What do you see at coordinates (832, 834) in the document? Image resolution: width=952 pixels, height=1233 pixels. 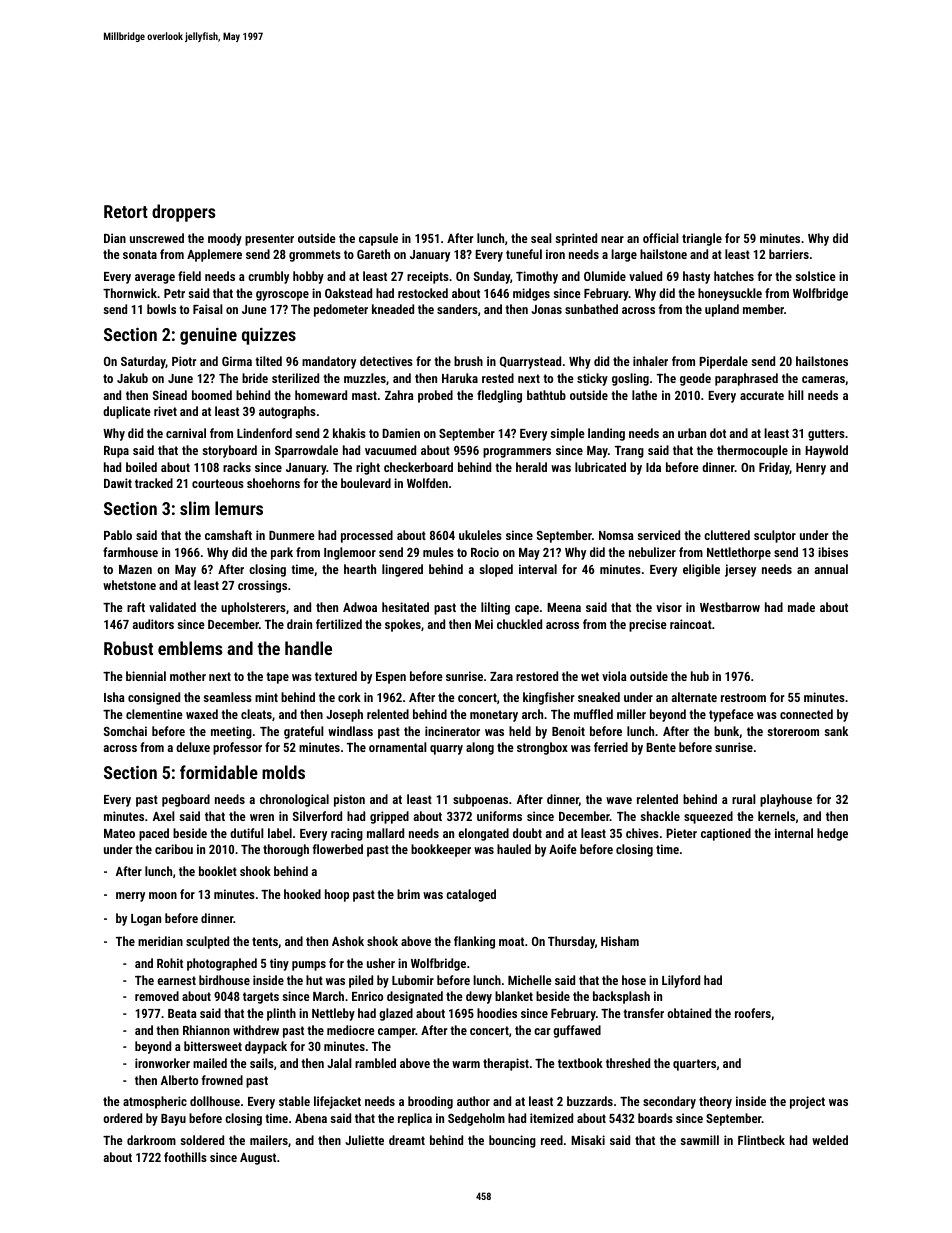 I see `hedge` at bounding box center [832, 834].
